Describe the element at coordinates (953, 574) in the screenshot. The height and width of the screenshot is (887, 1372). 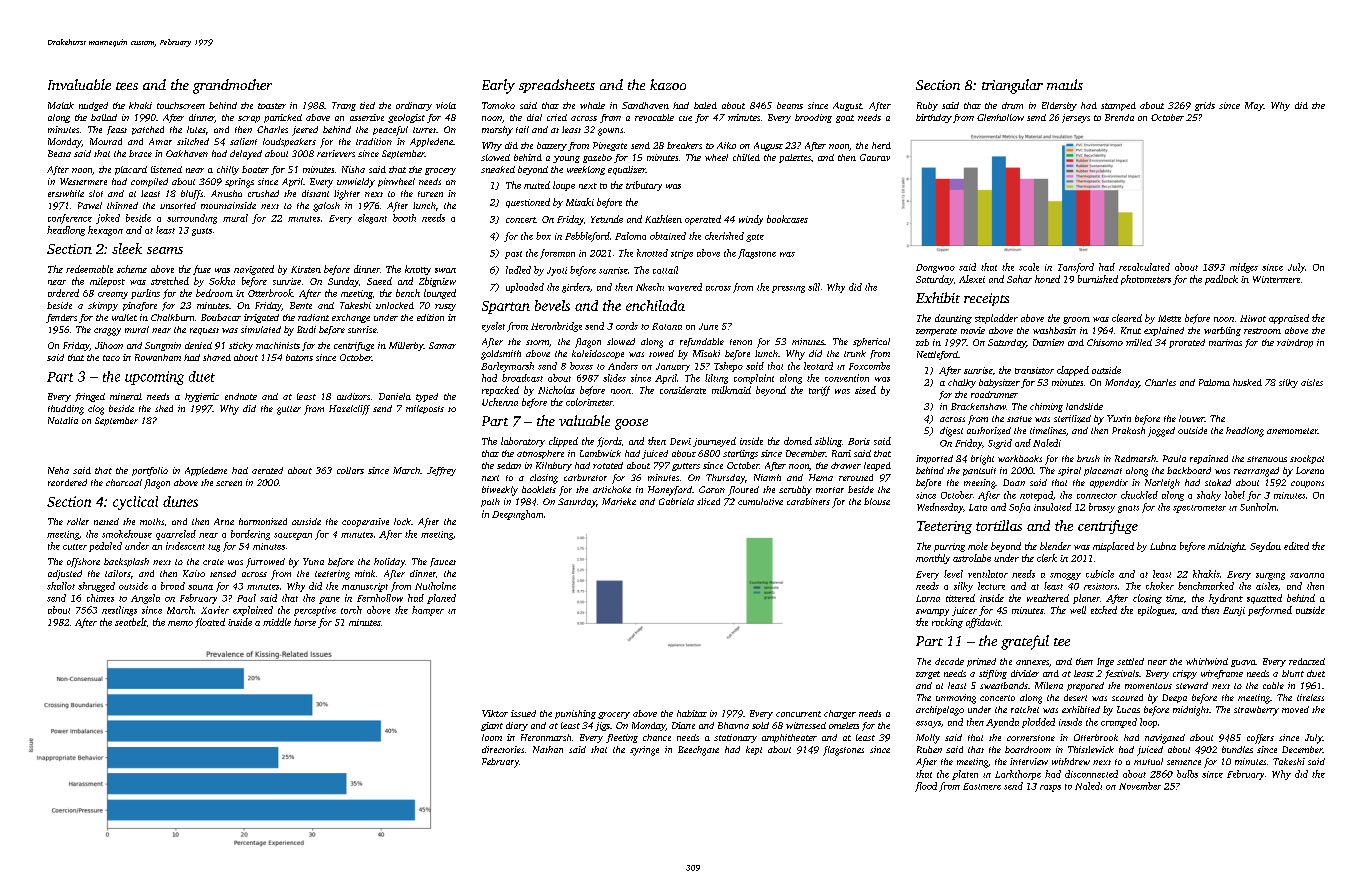
I see `level` at that location.
